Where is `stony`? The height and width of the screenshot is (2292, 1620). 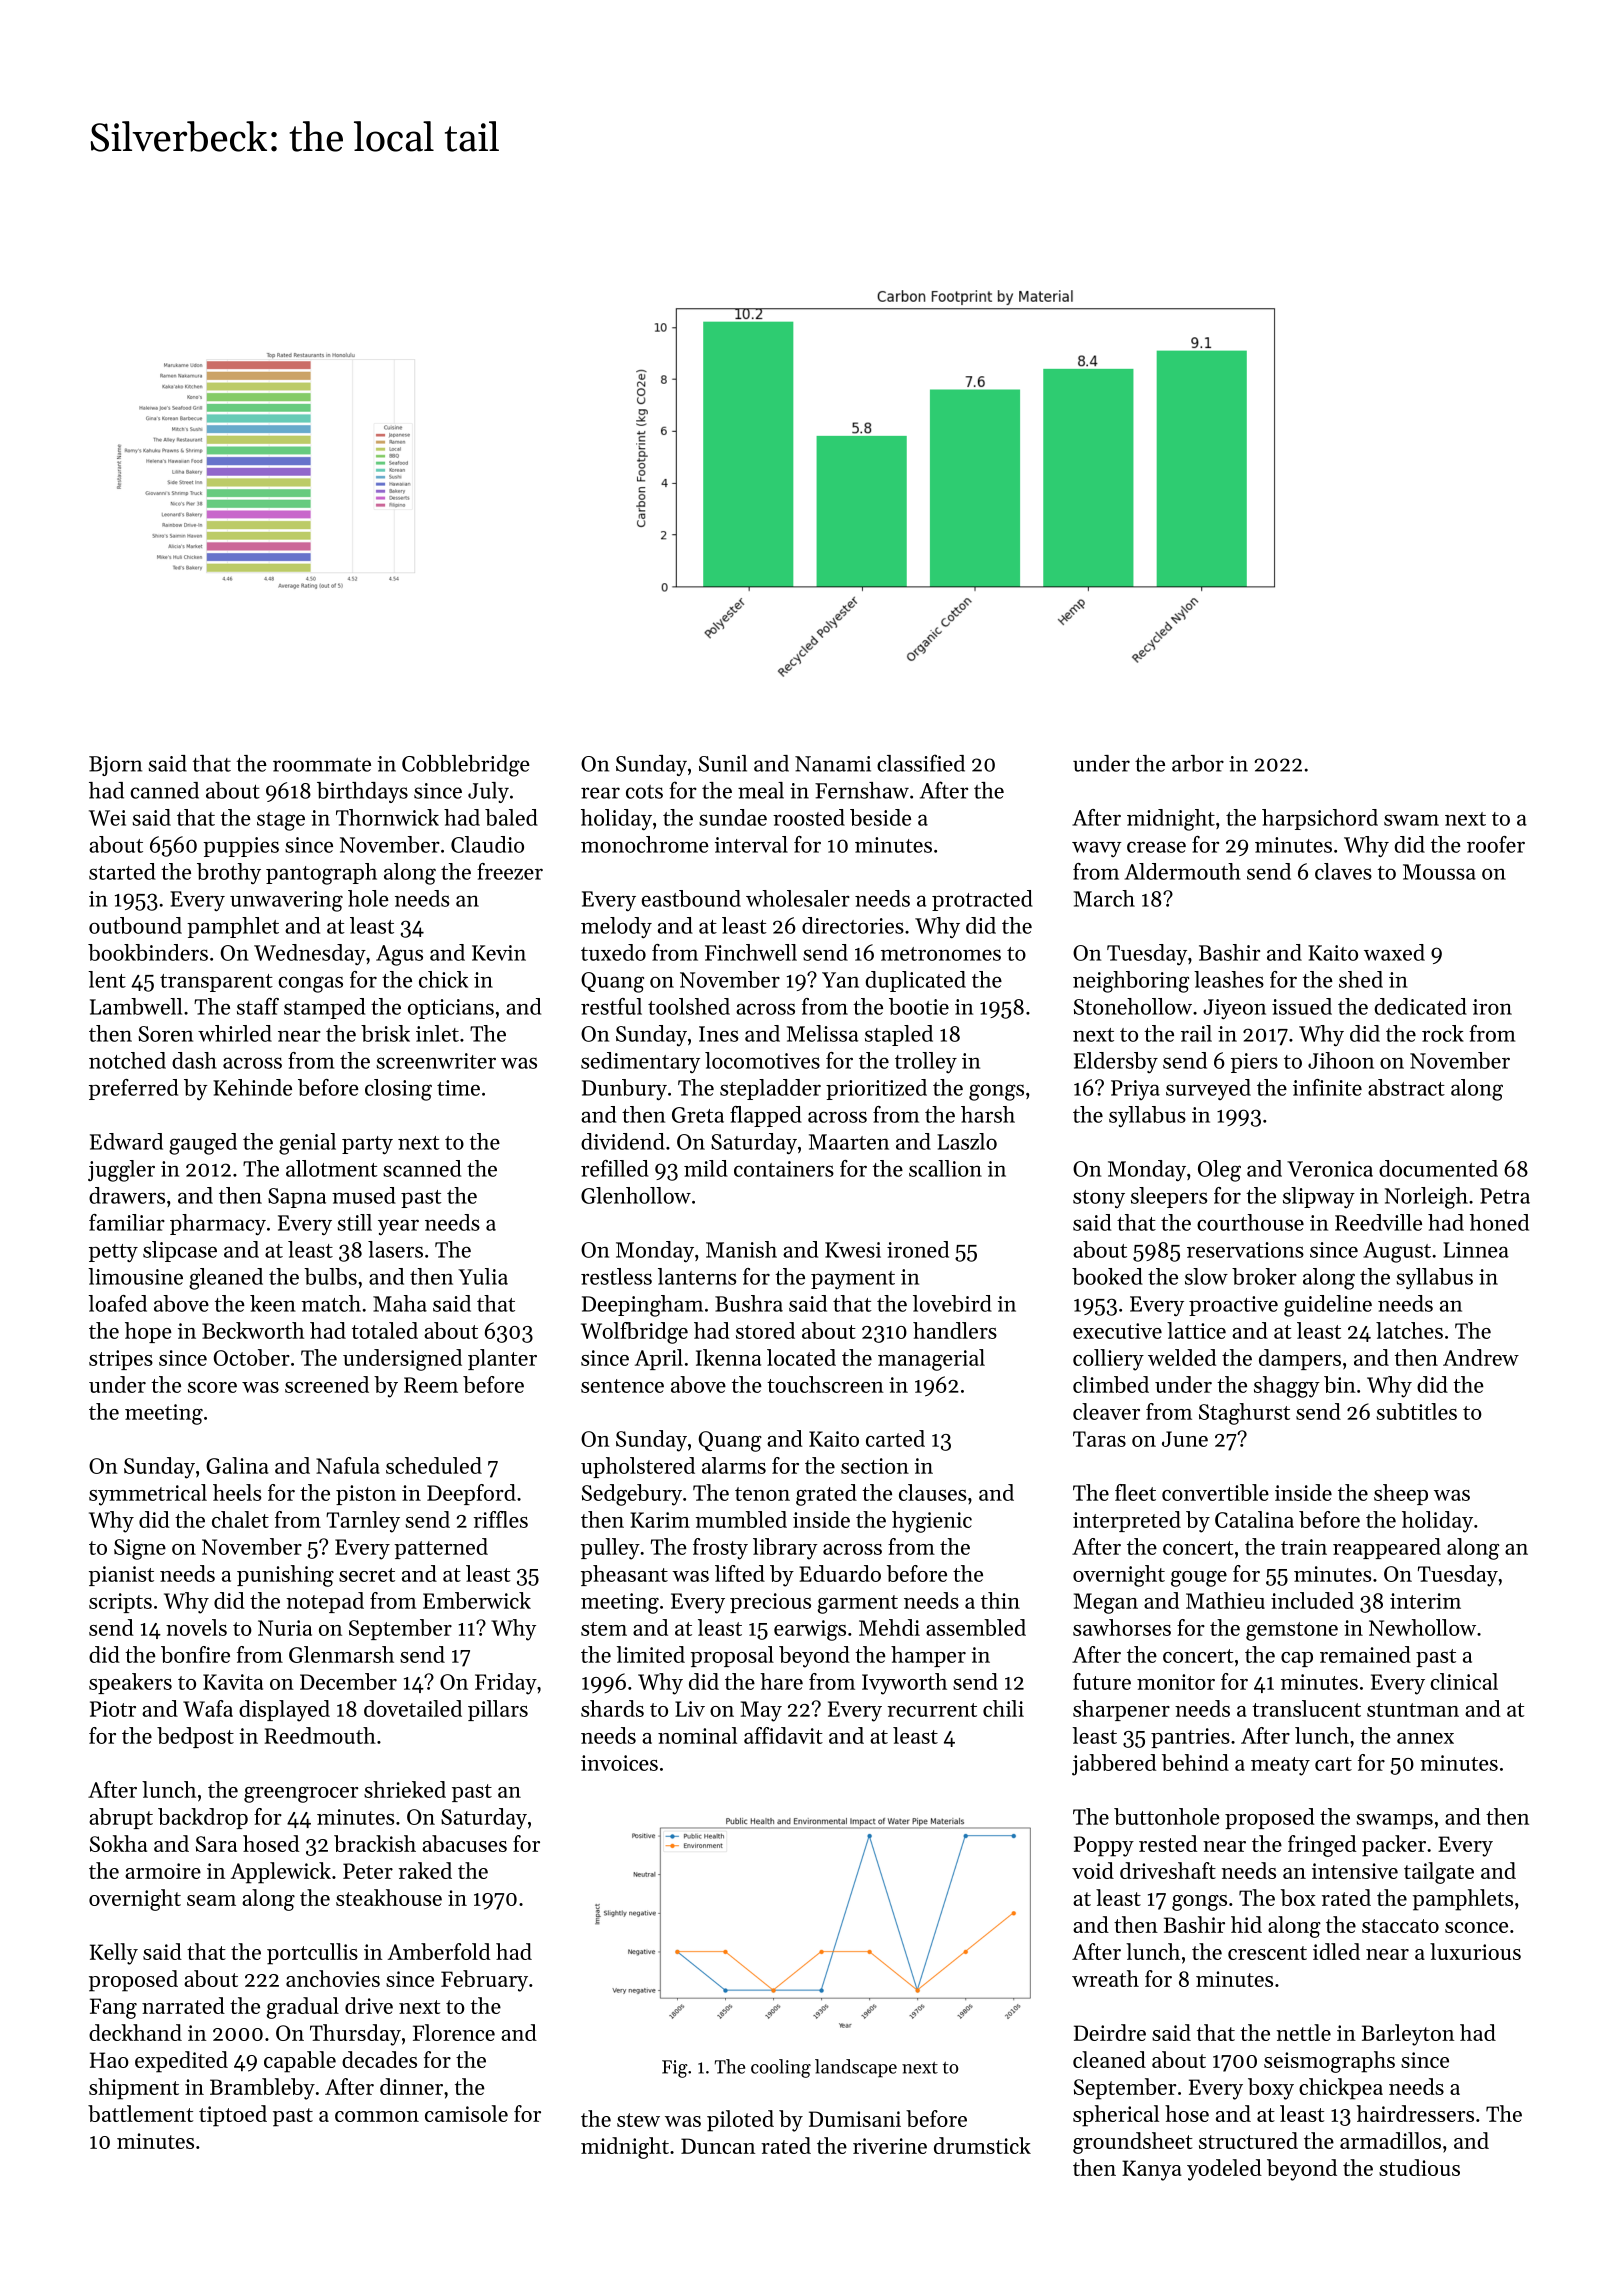
stony is located at coordinates (1099, 1199).
